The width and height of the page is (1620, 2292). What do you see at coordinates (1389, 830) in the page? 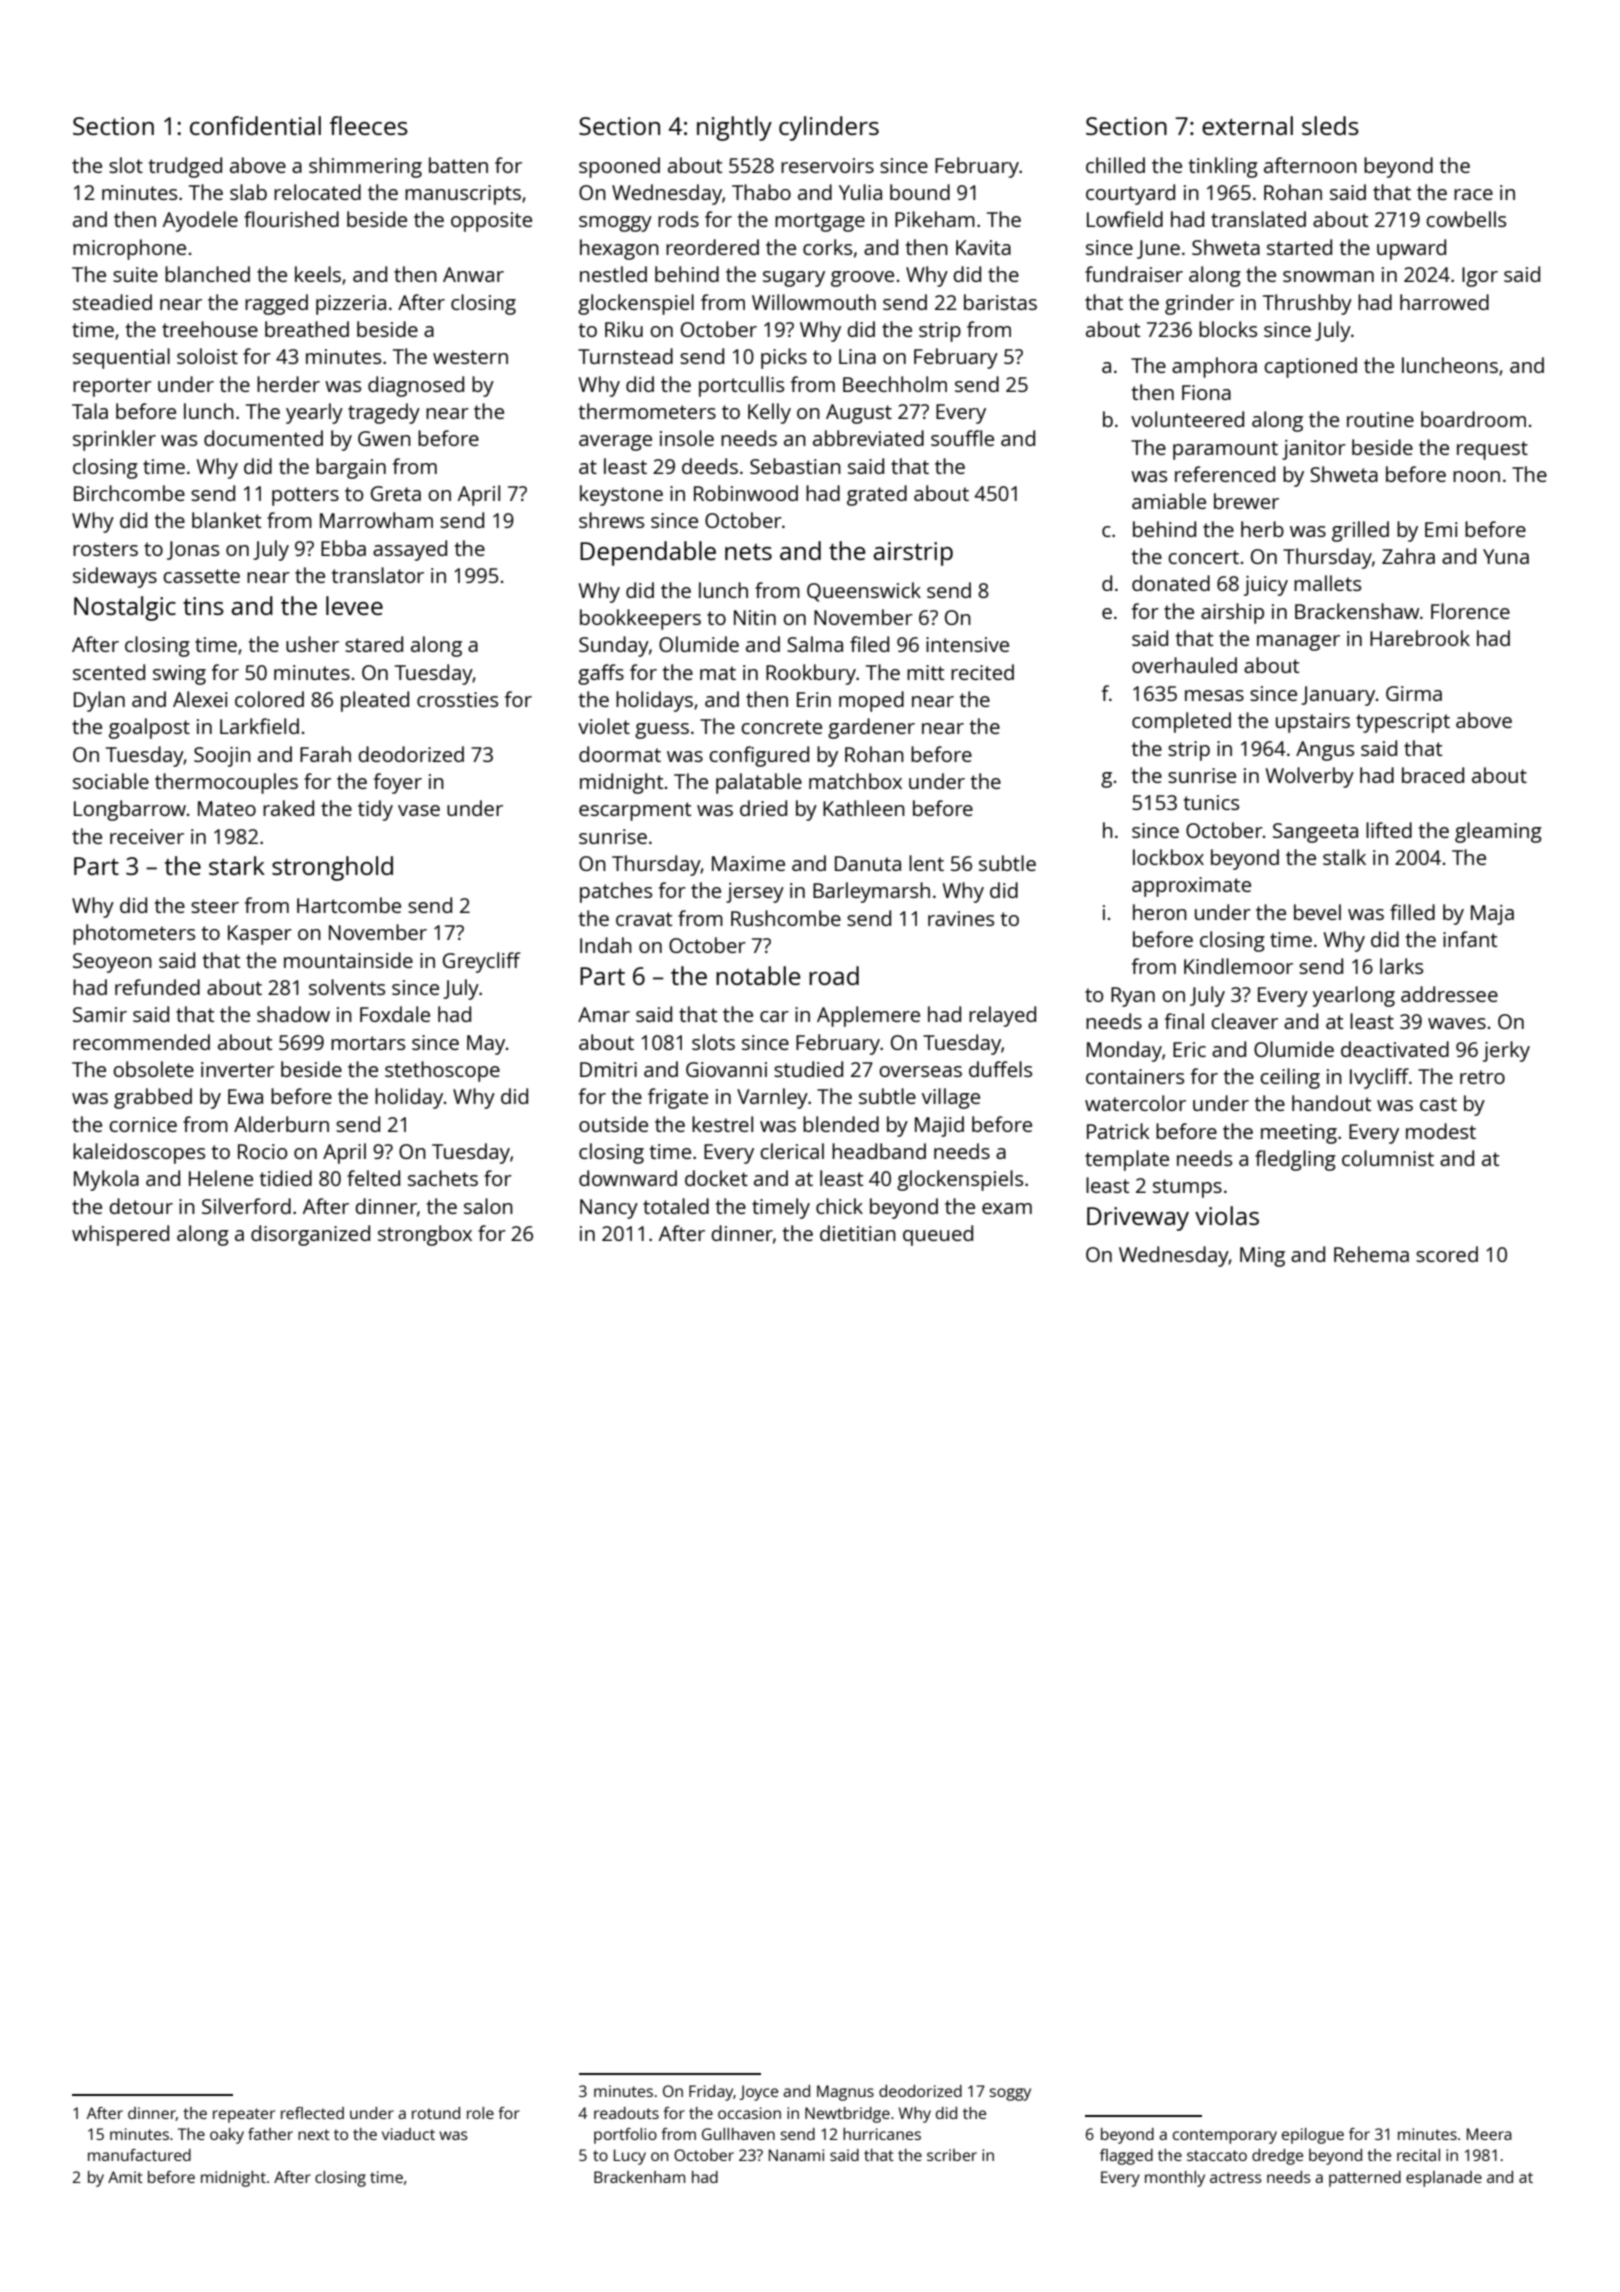
I see `lifted` at bounding box center [1389, 830].
